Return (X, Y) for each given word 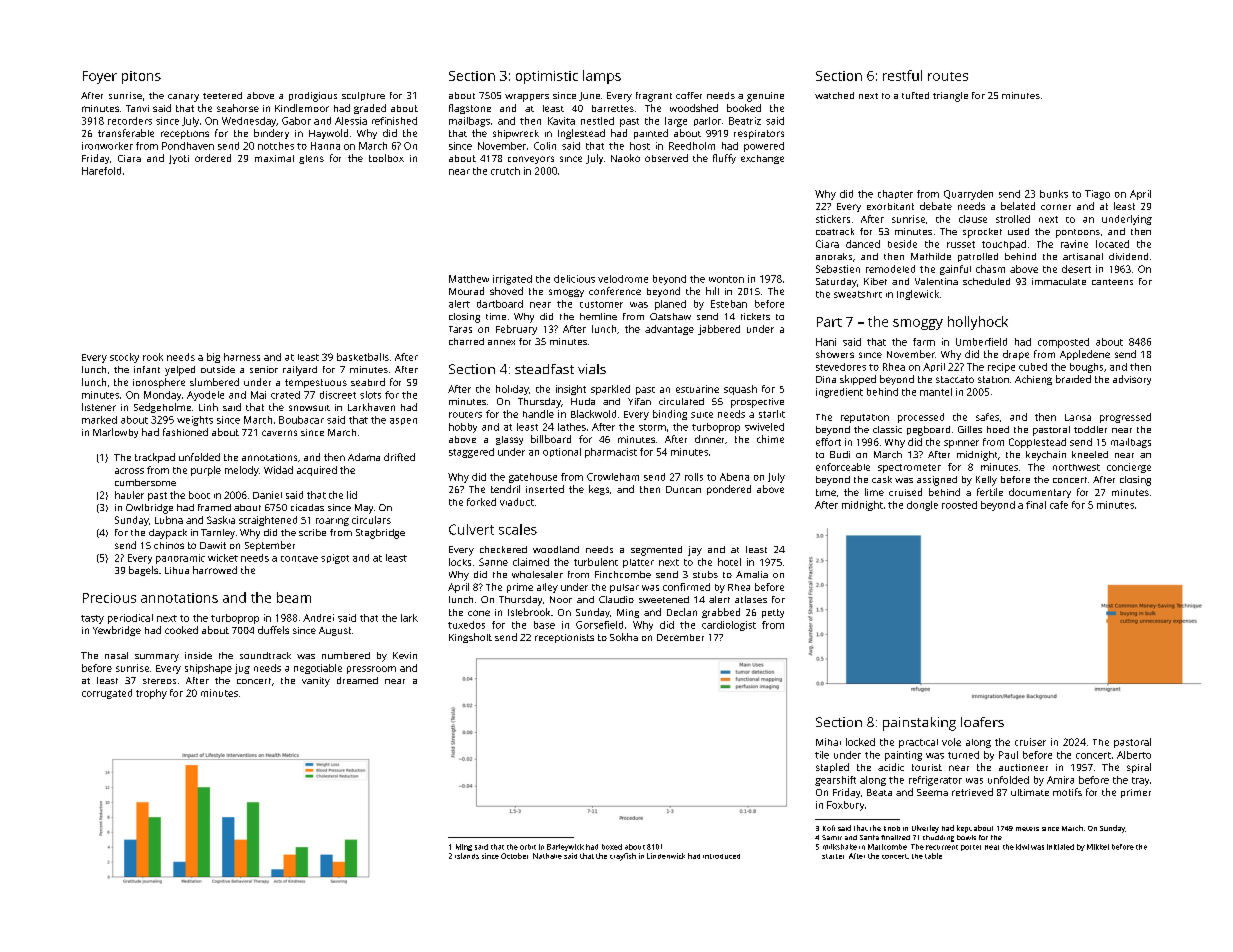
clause (973, 219)
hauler (129, 495)
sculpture (363, 96)
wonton (726, 279)
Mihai (828, 742)
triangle (950, 97)
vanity (316, 682)
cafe (1059, 505)
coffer (689, 95)
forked (481, 502)
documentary (1040, 493)
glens (311, 159)
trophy (151, 694)
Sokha (624, 637)
